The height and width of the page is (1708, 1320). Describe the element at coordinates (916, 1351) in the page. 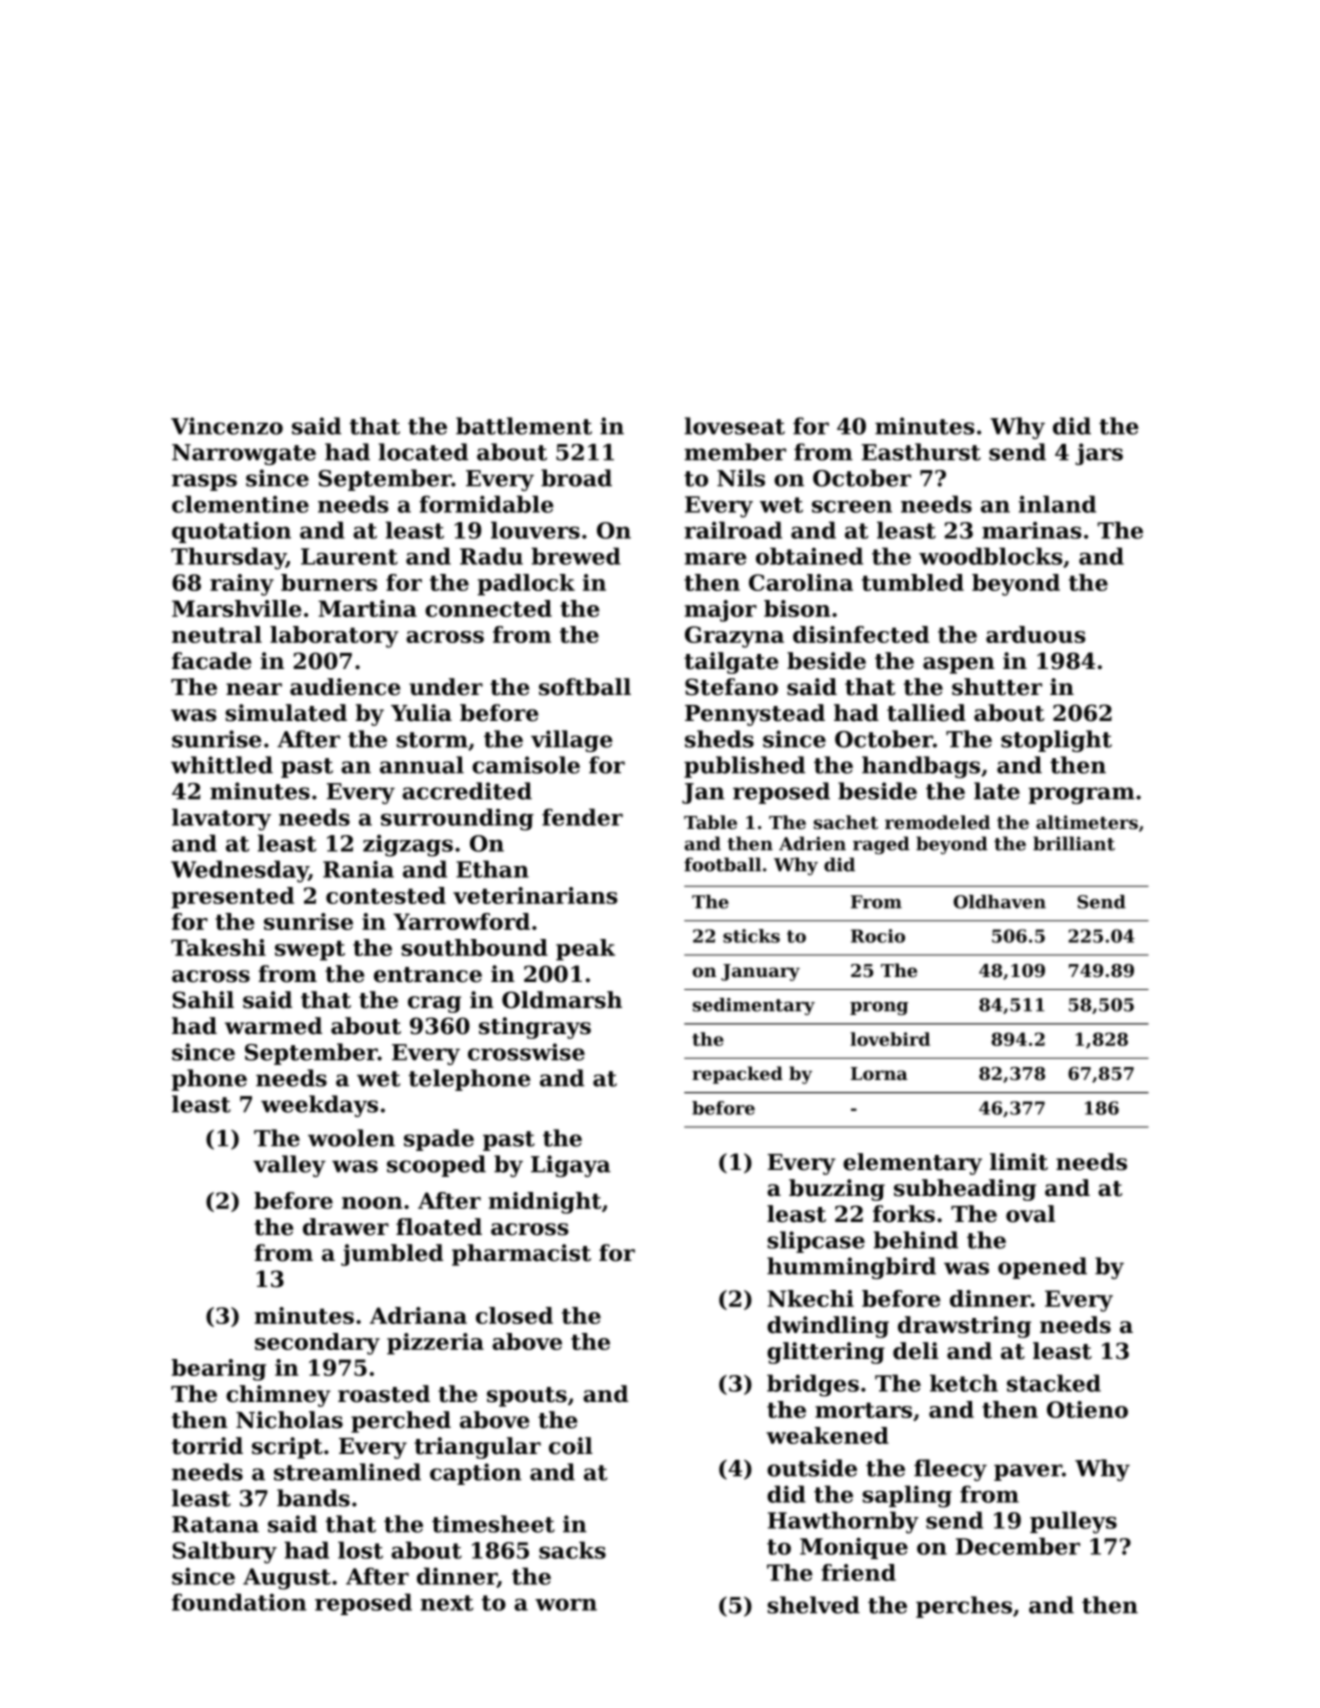

I see `deli` at that location.
